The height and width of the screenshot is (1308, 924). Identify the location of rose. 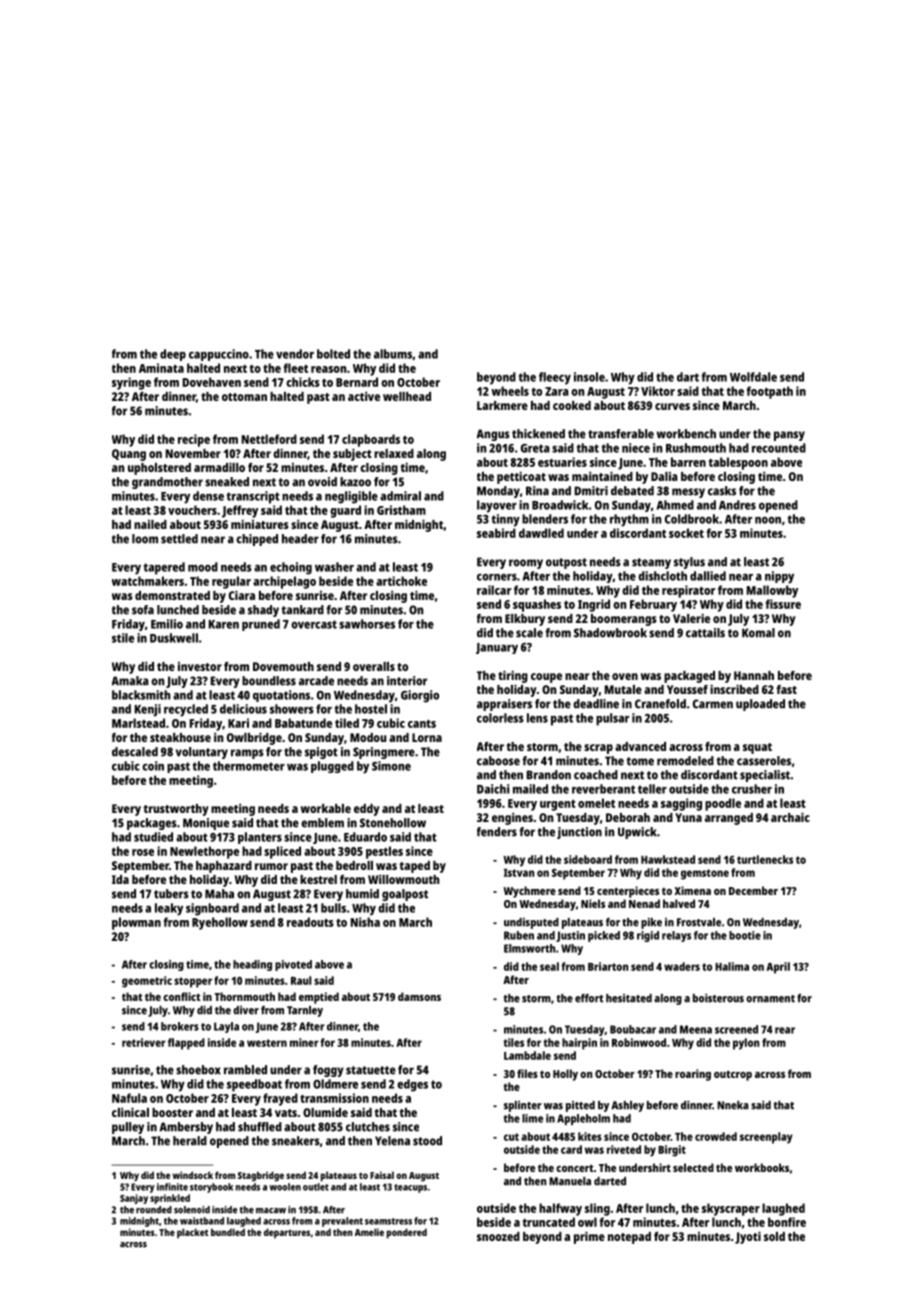
(143, 852).
